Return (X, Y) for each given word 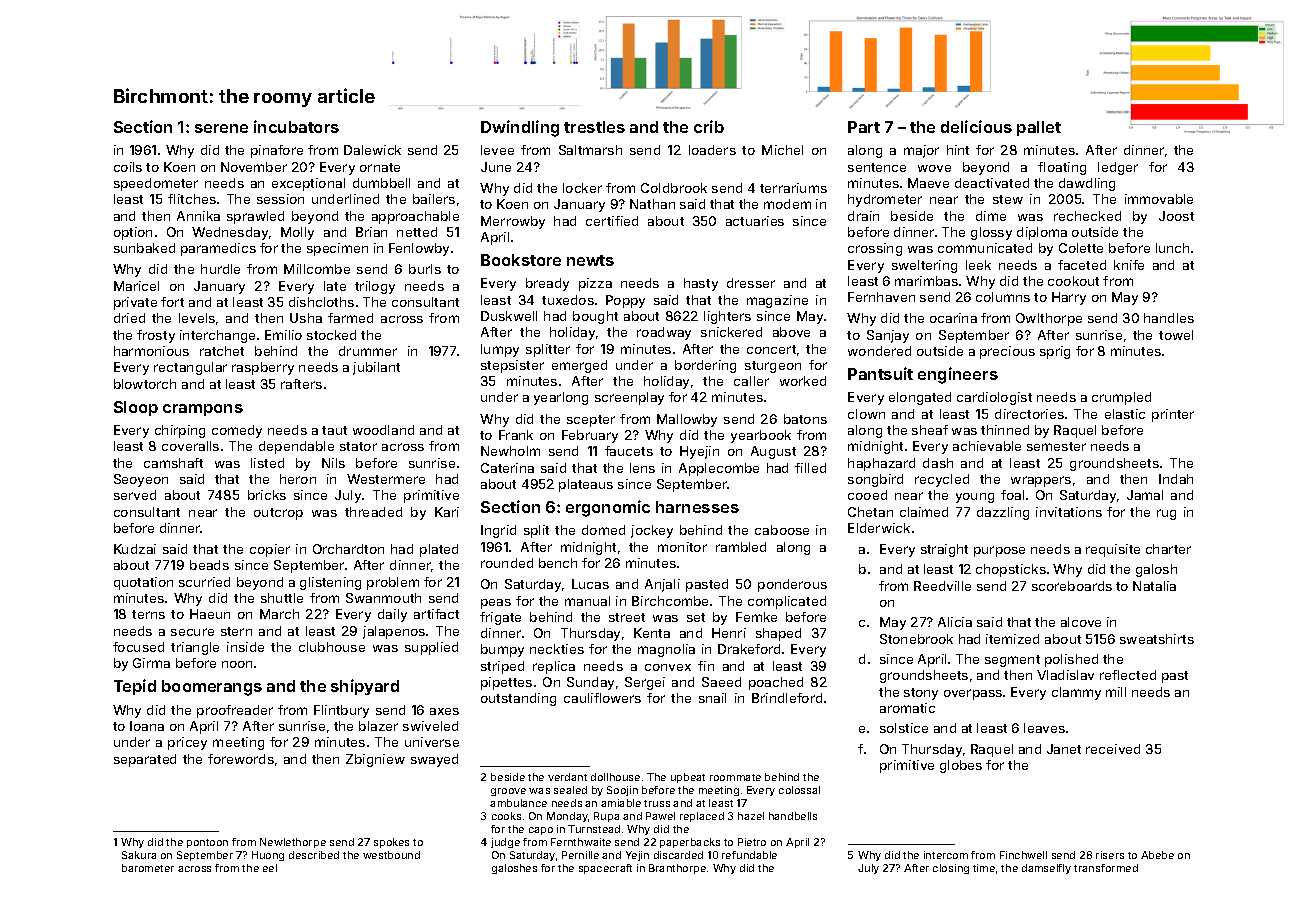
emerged (579, 366)
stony (921, 694)
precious (1007, 352)
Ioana (147, 726)
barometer (148, 868)
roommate (735, 777)
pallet (1039, 128)
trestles (594, 127)
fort (172, 302)
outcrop (278, 514)
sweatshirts (1157, 639)
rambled (741, 547)
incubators (296, 126)
